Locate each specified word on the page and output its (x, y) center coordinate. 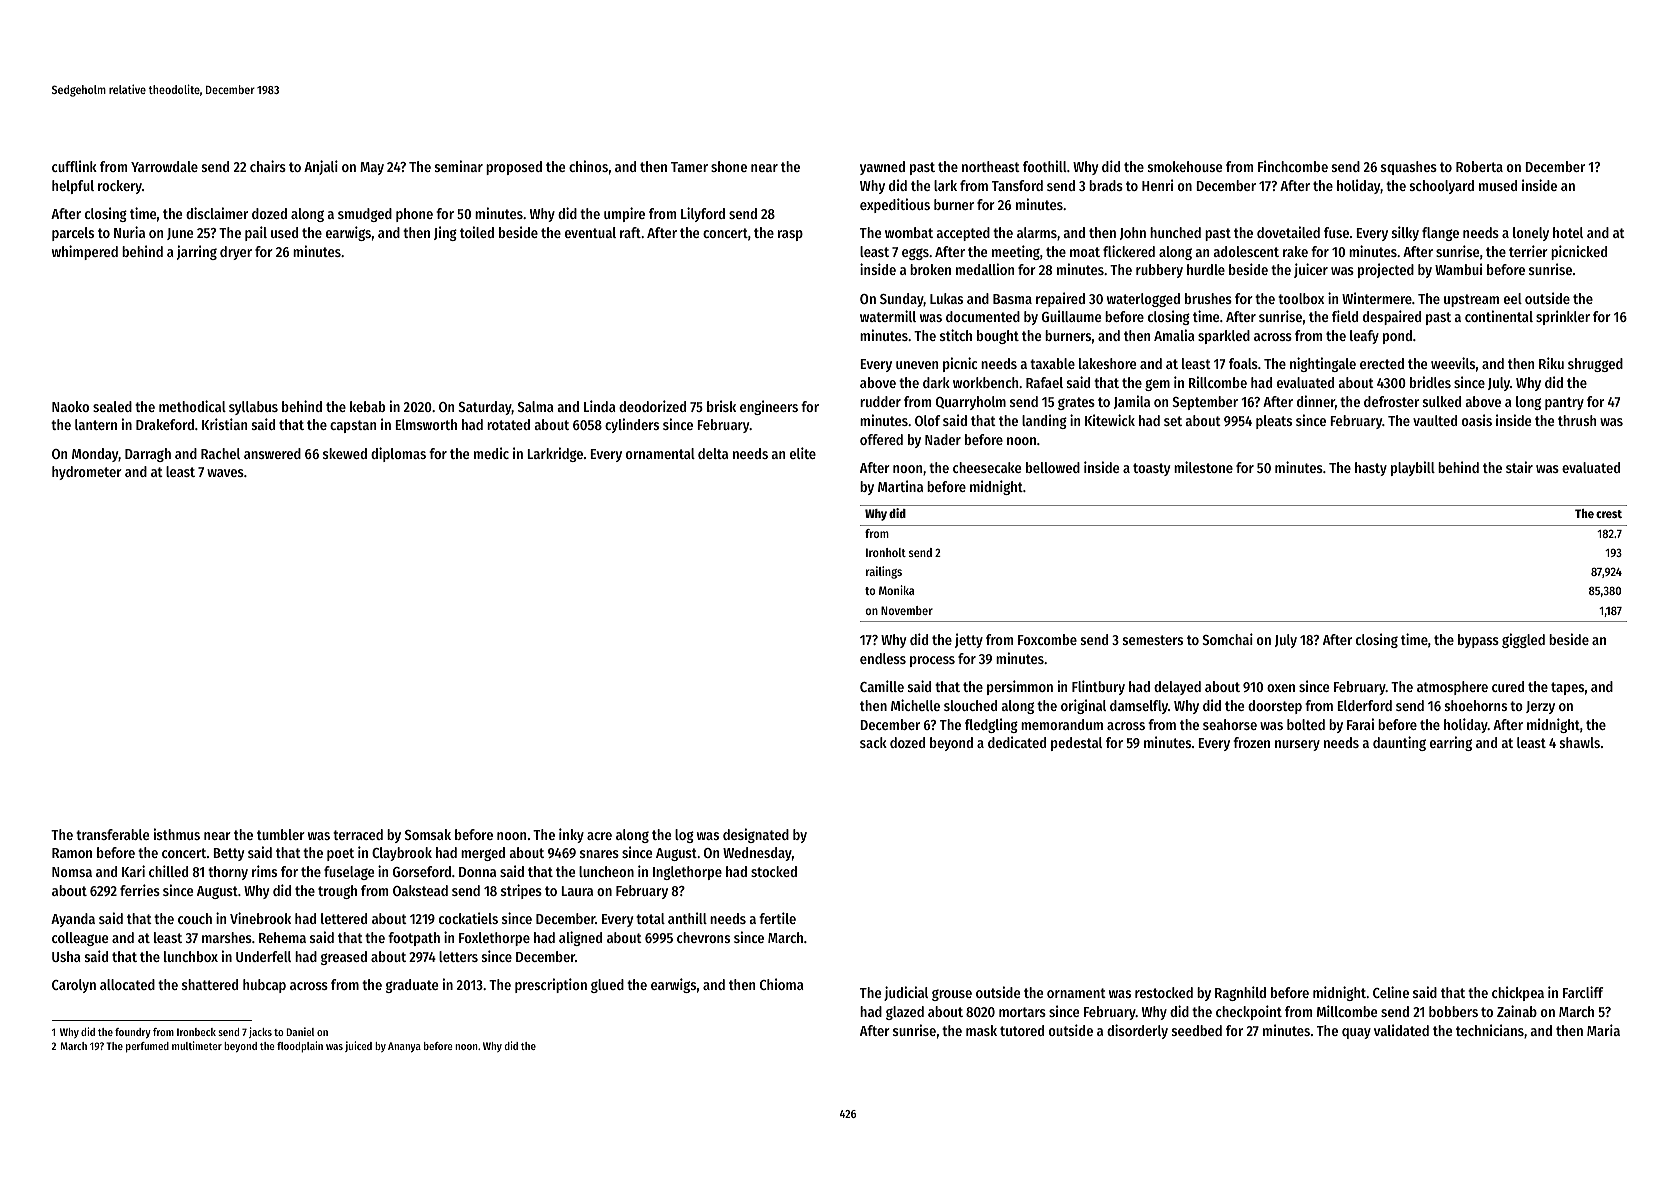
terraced (358, 834)
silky (1405, 233)
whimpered (85, 252)
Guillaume (1071, 316)
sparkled (1224, 337)
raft (630, 232)
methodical (192, 406)
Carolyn (74, 986)
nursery (1297, 745)
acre (599, 836)
